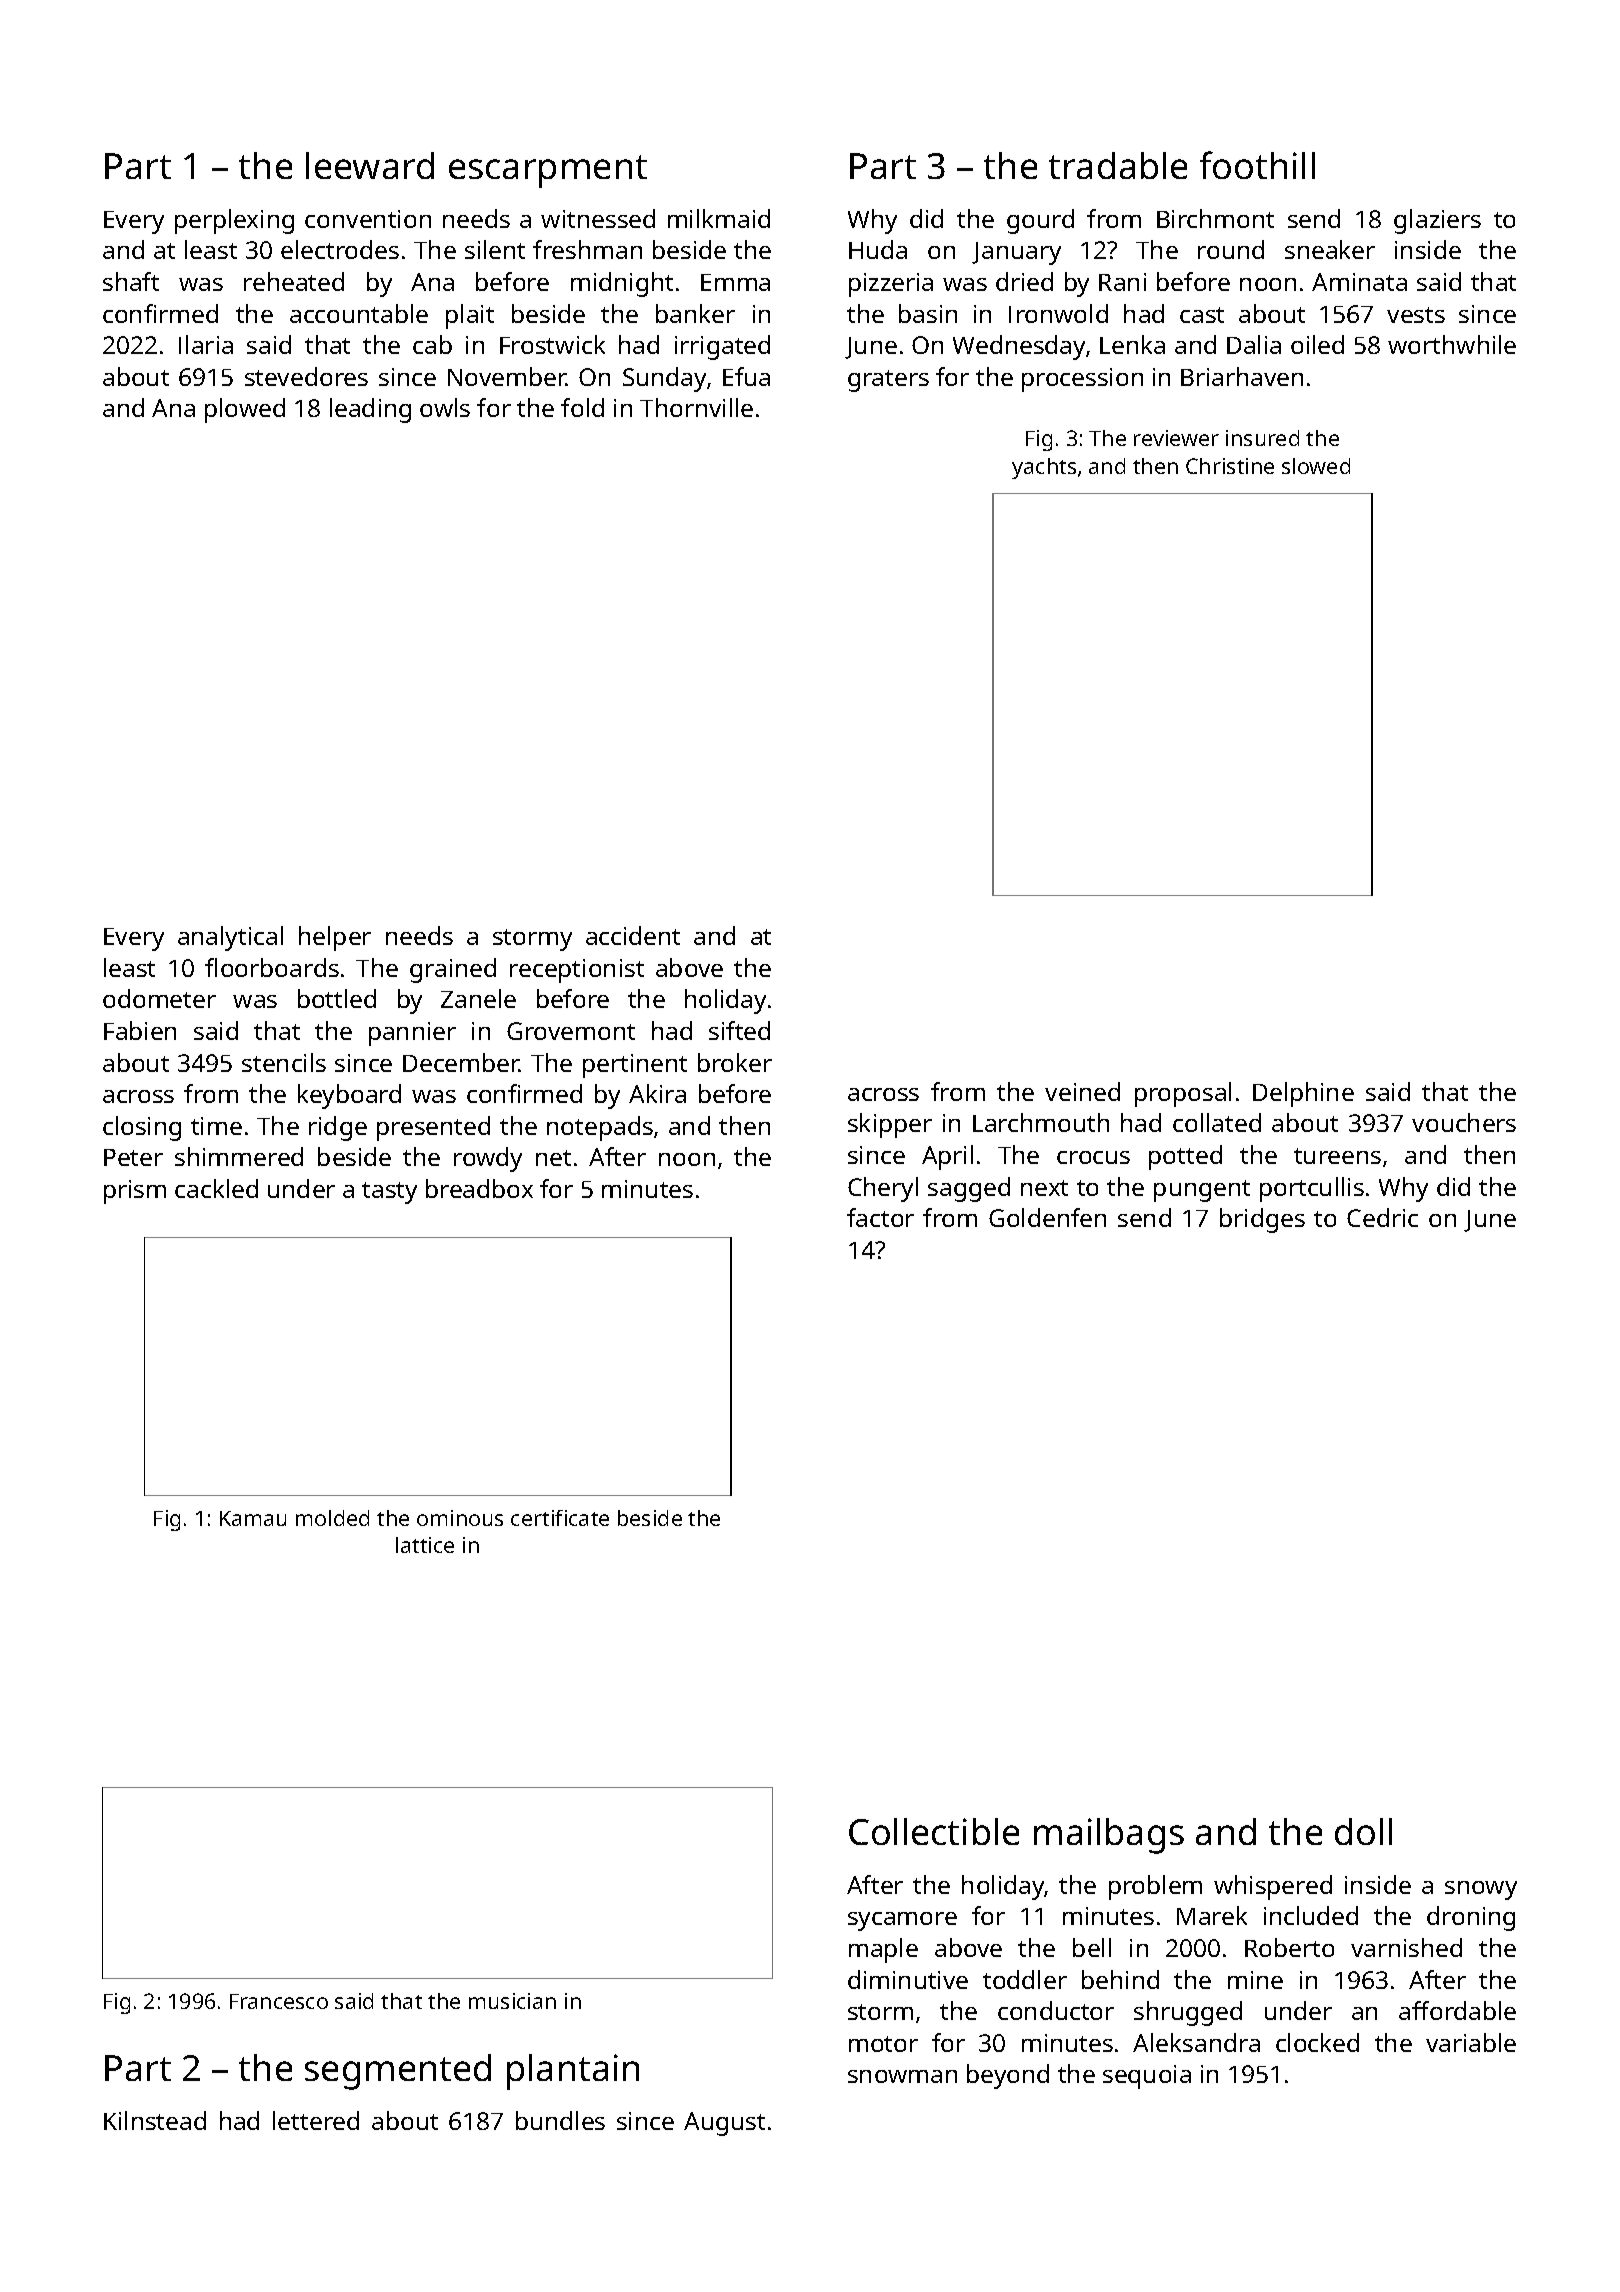  Describe the element at coordinates (1382, 1217) in the document. I see `Cedric` at that location.
